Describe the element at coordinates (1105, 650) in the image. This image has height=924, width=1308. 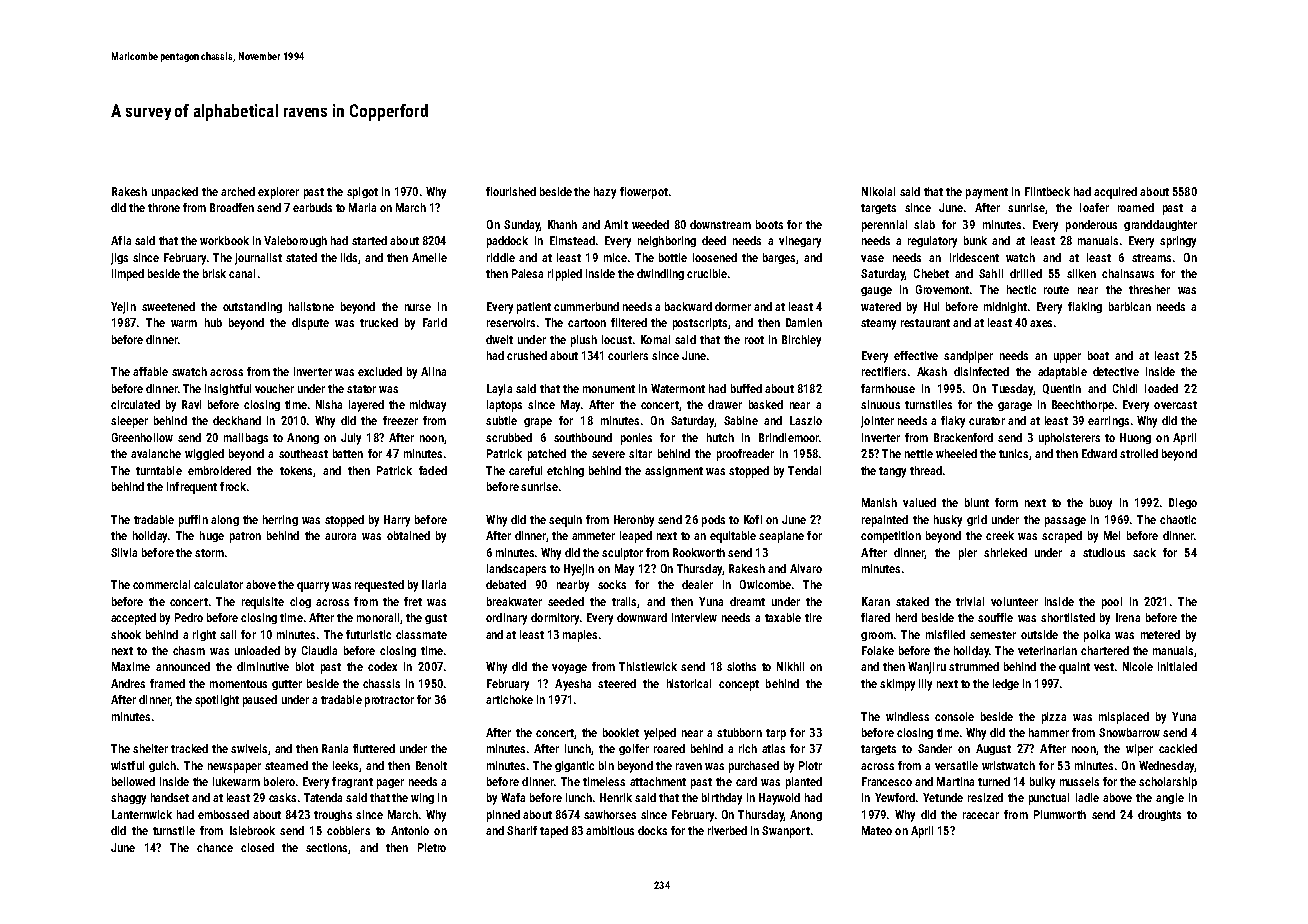
I see `chartered` at that location.
